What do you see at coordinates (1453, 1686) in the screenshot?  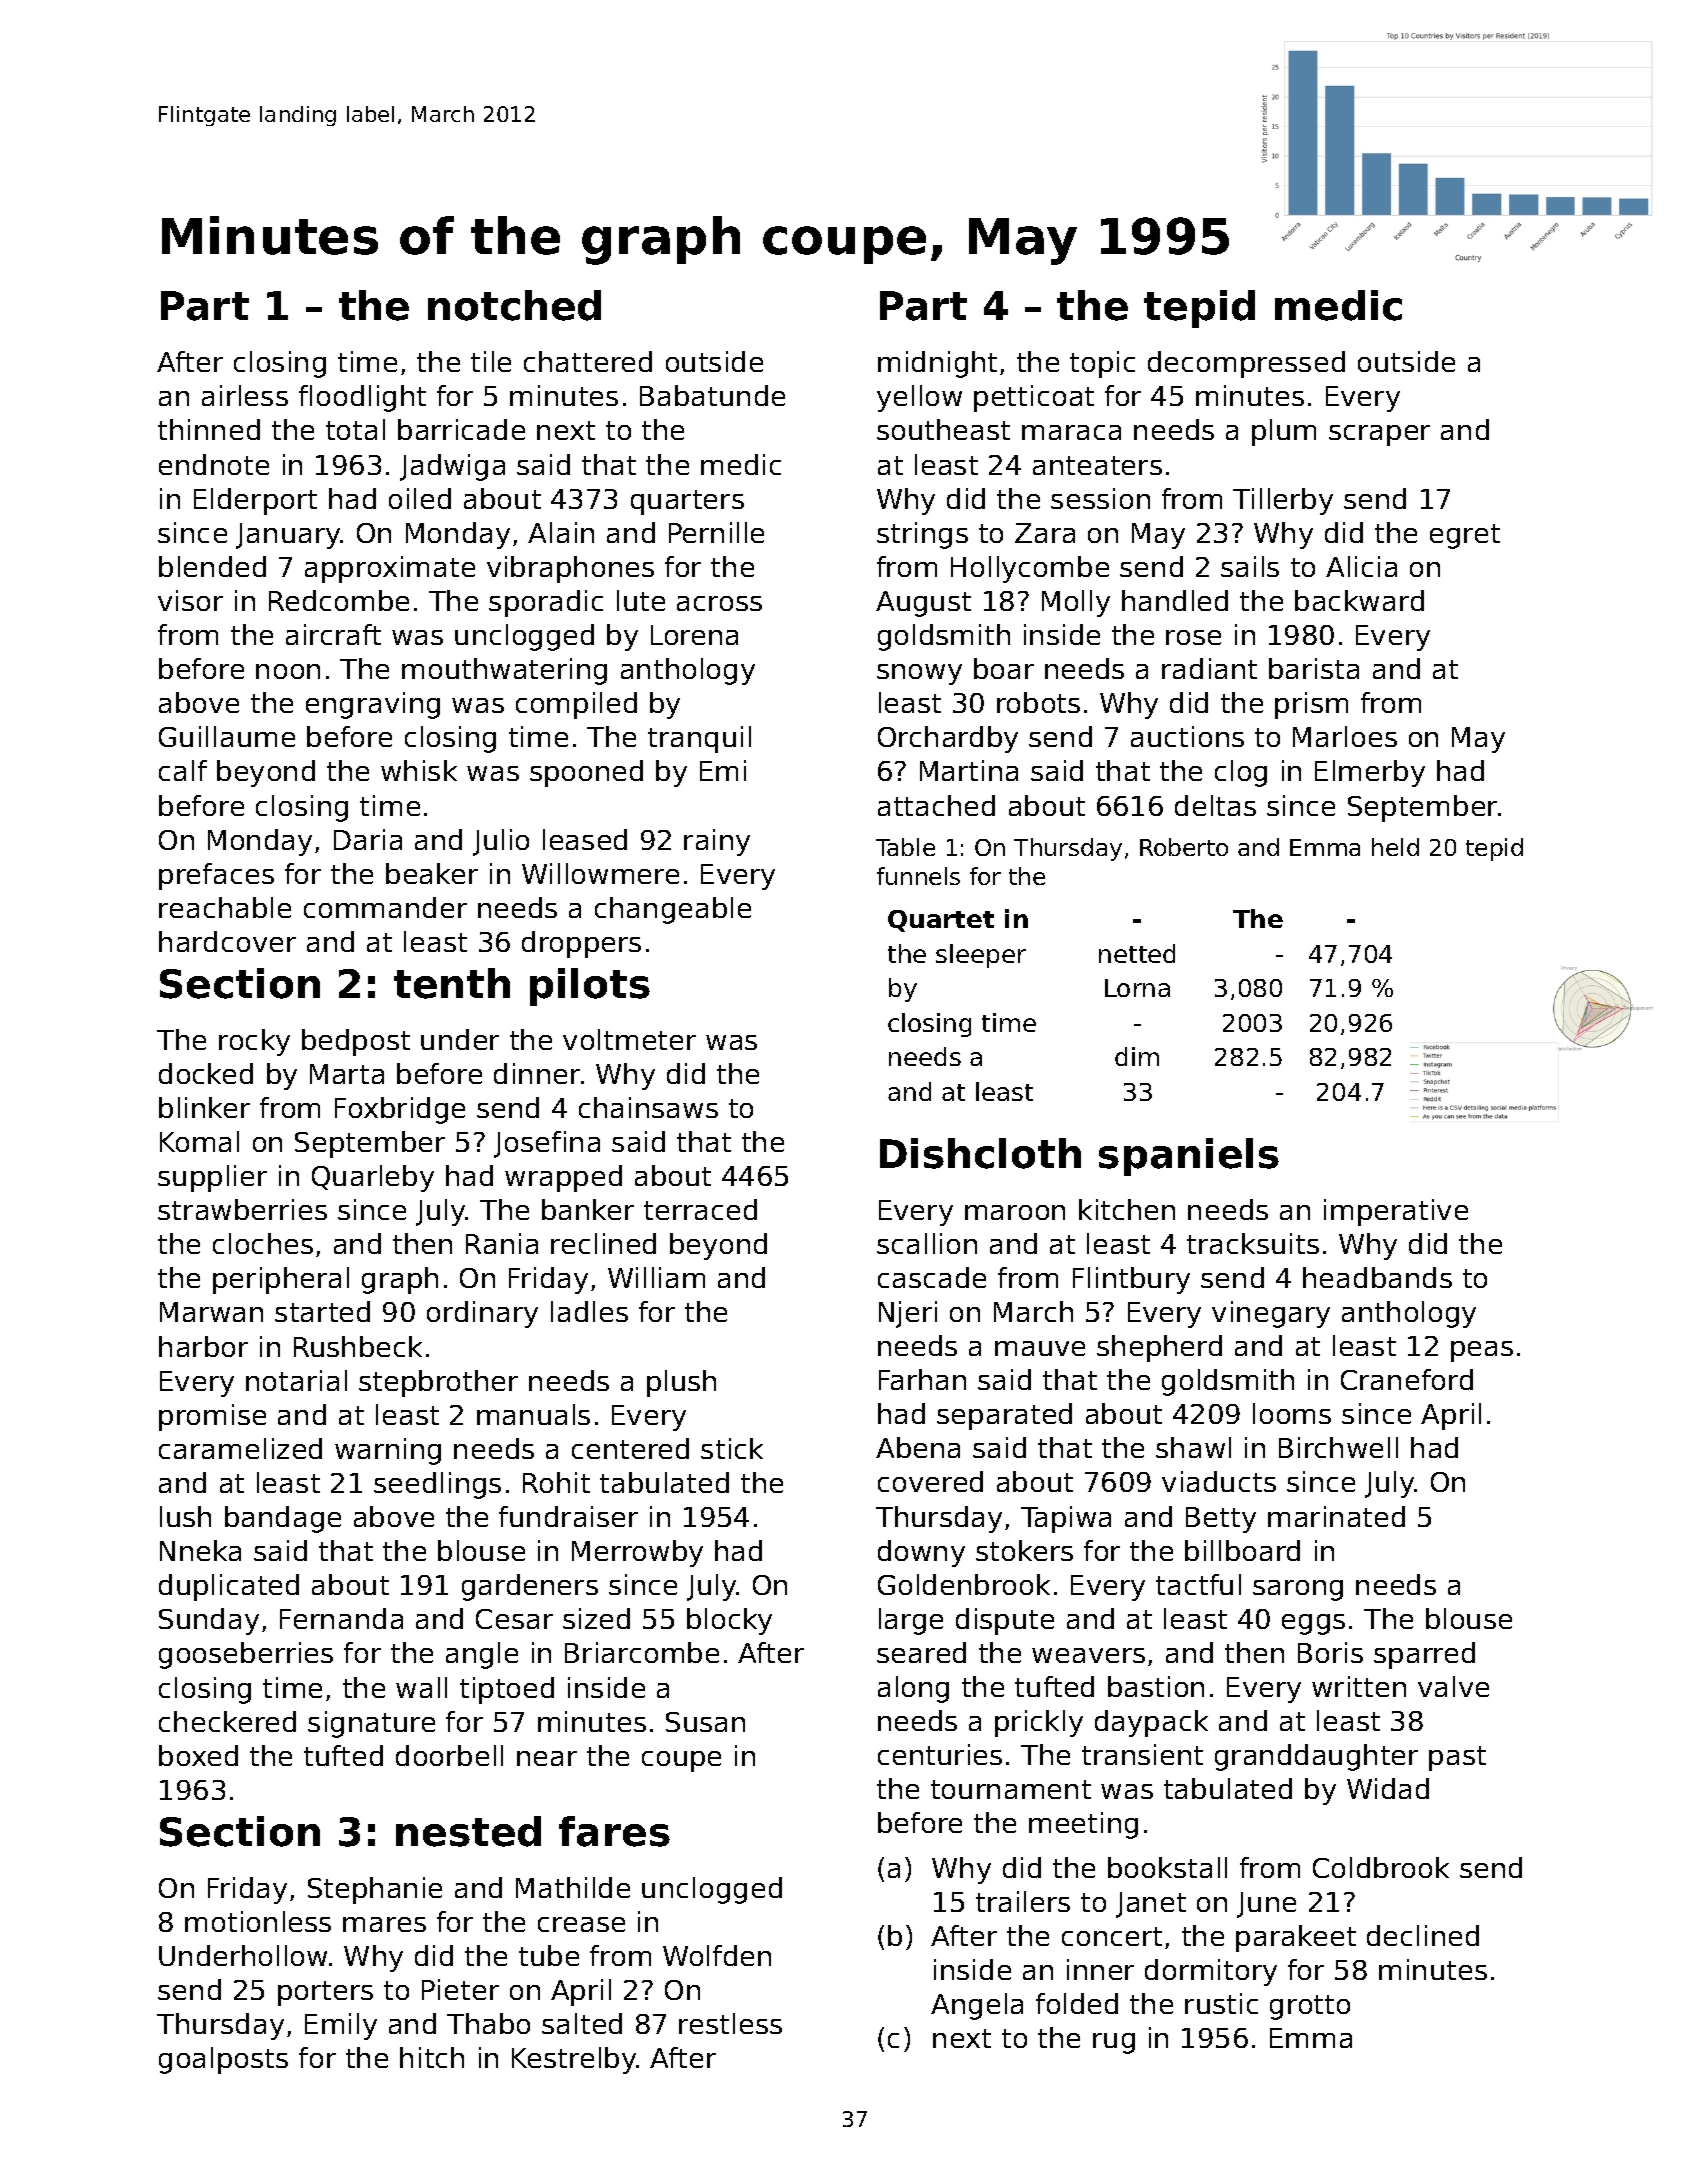 I see `valve` at bounding box center [1453, 1686].
